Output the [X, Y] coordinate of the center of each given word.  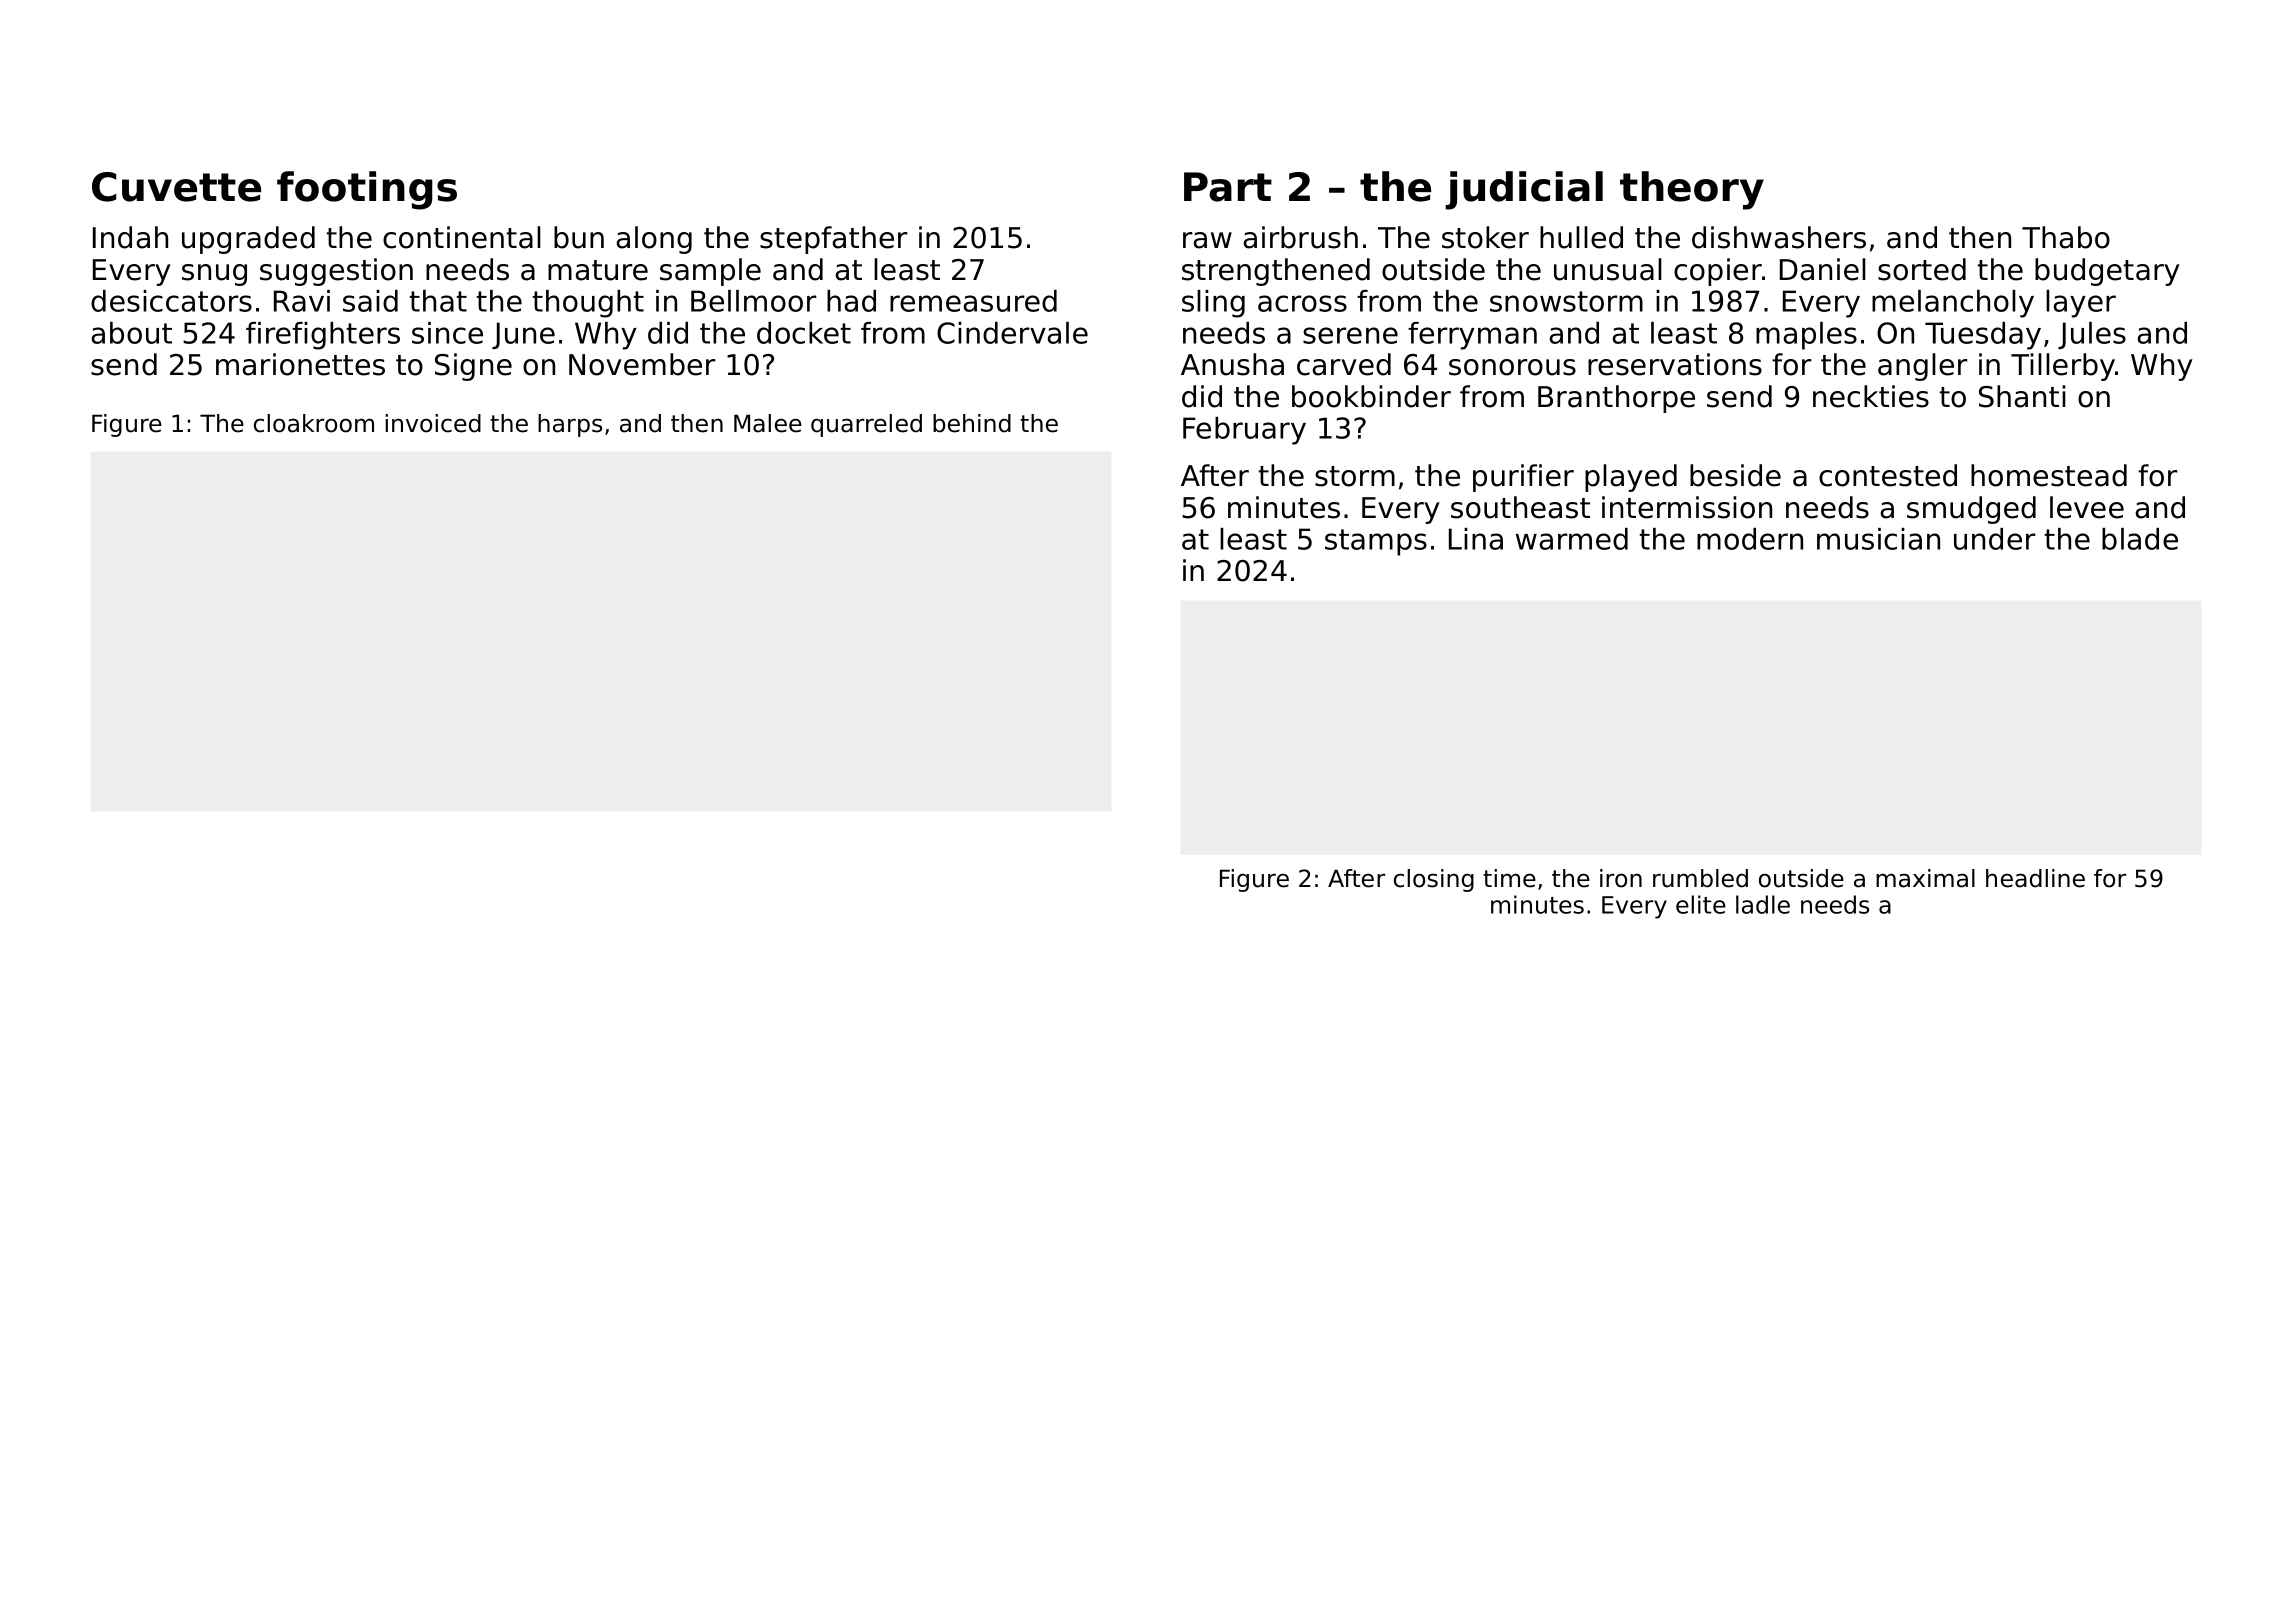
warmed [1572, 539]
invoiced [433, 423]
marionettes [300, 364]
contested [1888, 475]
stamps [1376, 542]
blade [2140, 539]
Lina [1476, 539]
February [1244, 431]
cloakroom [314, 423]
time [1509, 878]
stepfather [834, 240]
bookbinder [1371, 396]
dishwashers [1779, 237]
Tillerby [2063, 367]
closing [1434, 880]
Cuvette [176, 187]
